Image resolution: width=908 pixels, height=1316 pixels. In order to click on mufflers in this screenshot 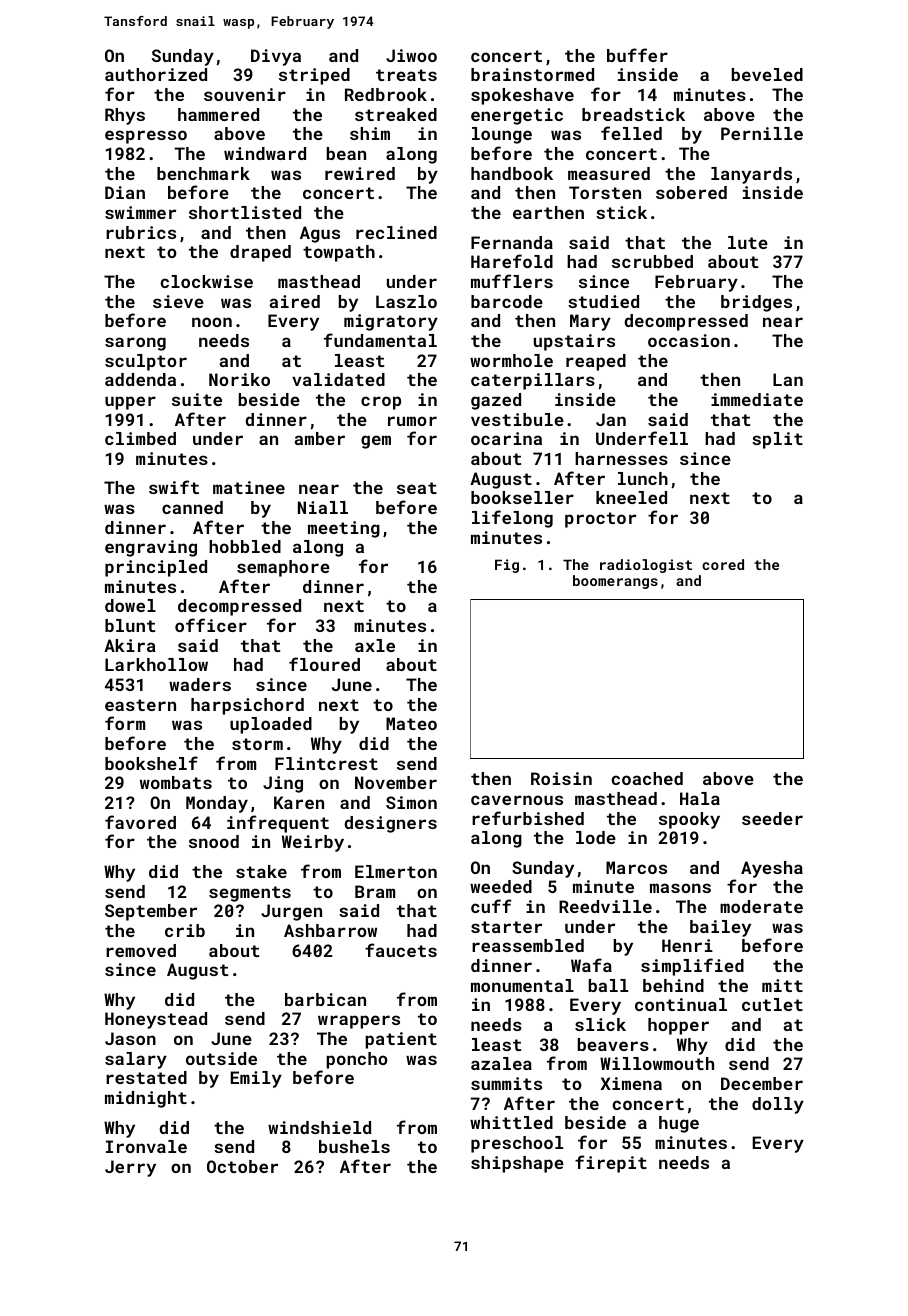, I will do `click(512, 281)`.
